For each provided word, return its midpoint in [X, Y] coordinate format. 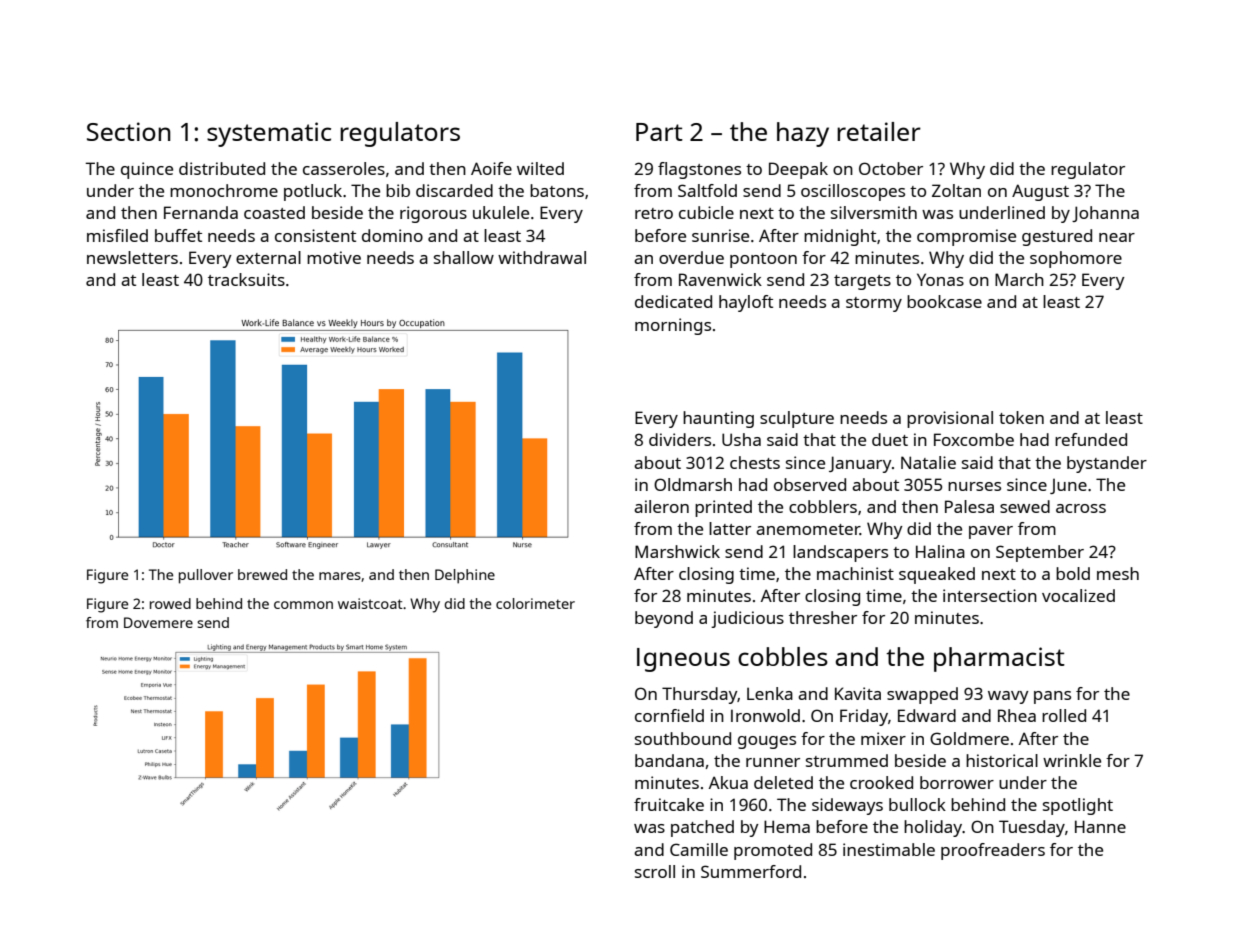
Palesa [969, 506]
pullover [206, 576]
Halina [940, 551]
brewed [262, 574]
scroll [655, 871]
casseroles [344, 168]
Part [659, 132]
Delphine [465, 576]
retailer [879, 131]
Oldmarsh [693, 484]
